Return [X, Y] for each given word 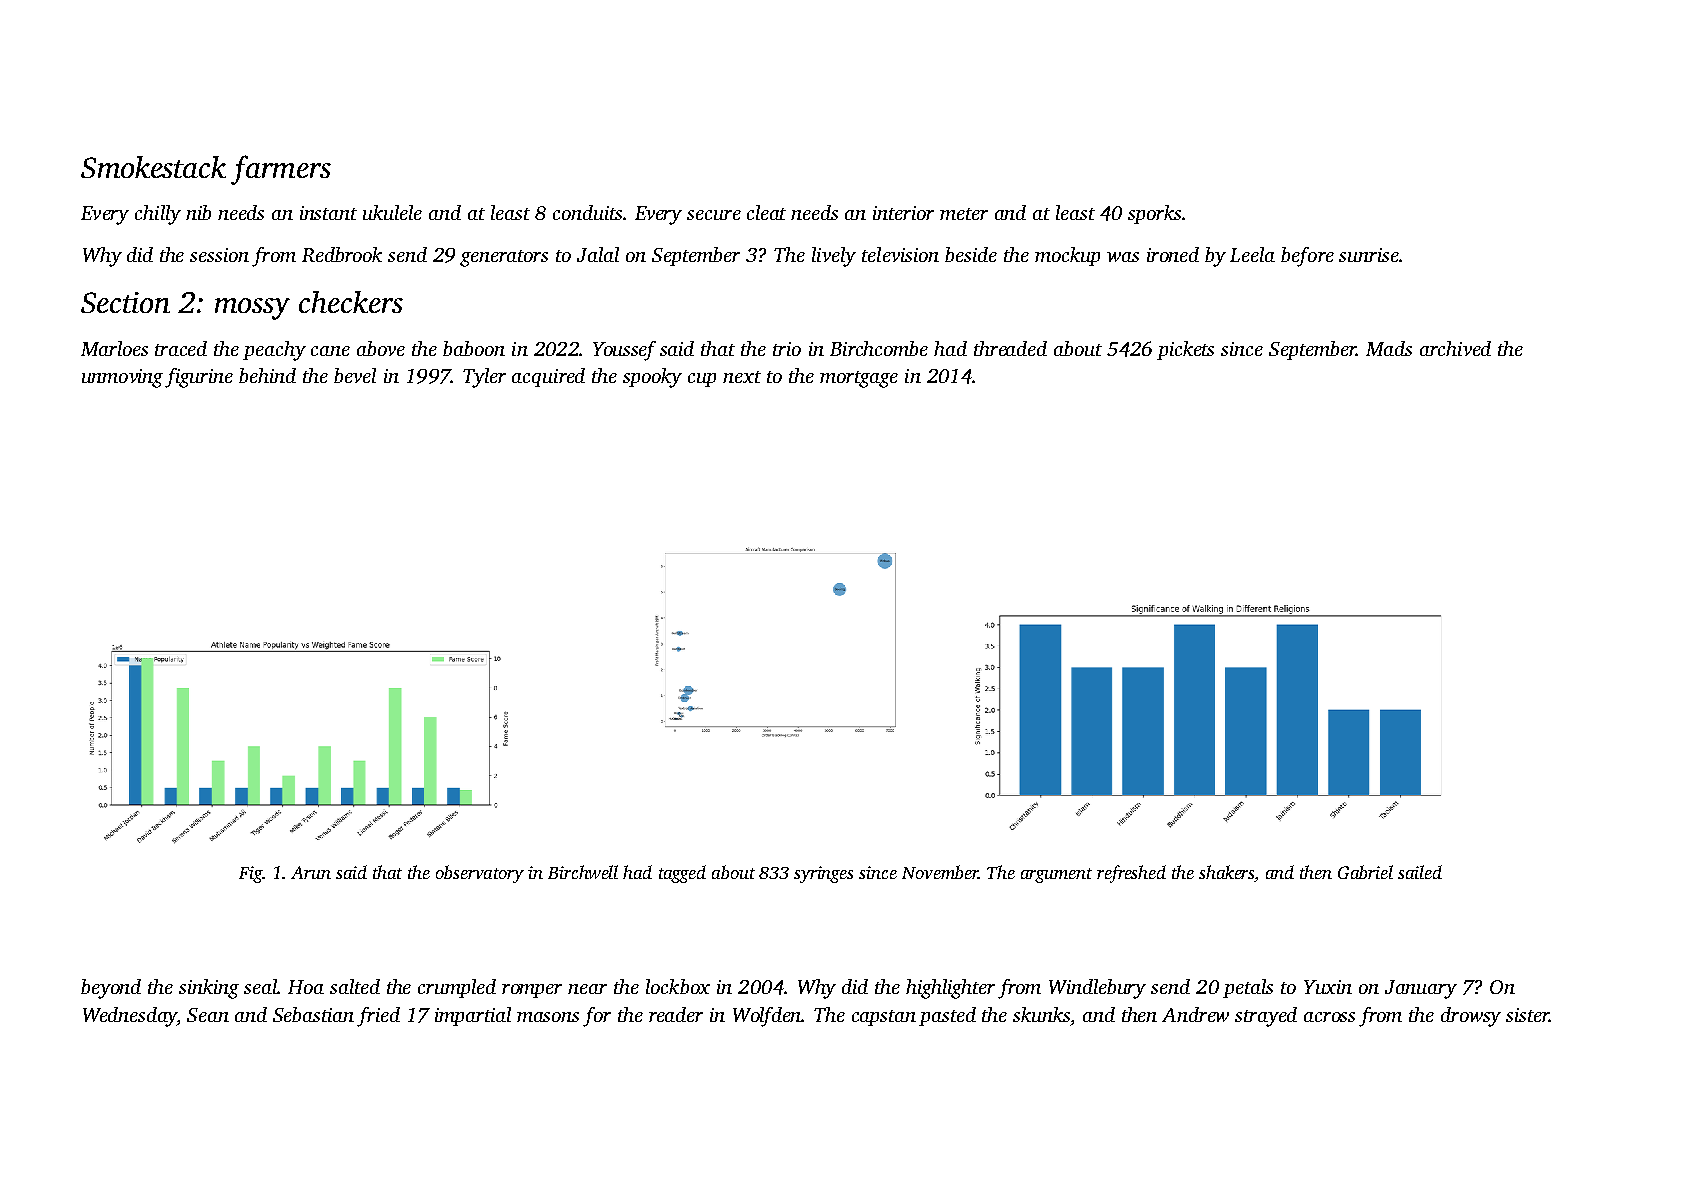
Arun [311, 872]
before [1307, 257]
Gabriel [1365, 872]
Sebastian [313, 1014]
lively [834, 257]
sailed [1420, 872]
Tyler [484, 378]
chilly [158, 215]
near [587, 989]
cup [702, 380]
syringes [823, 874]
